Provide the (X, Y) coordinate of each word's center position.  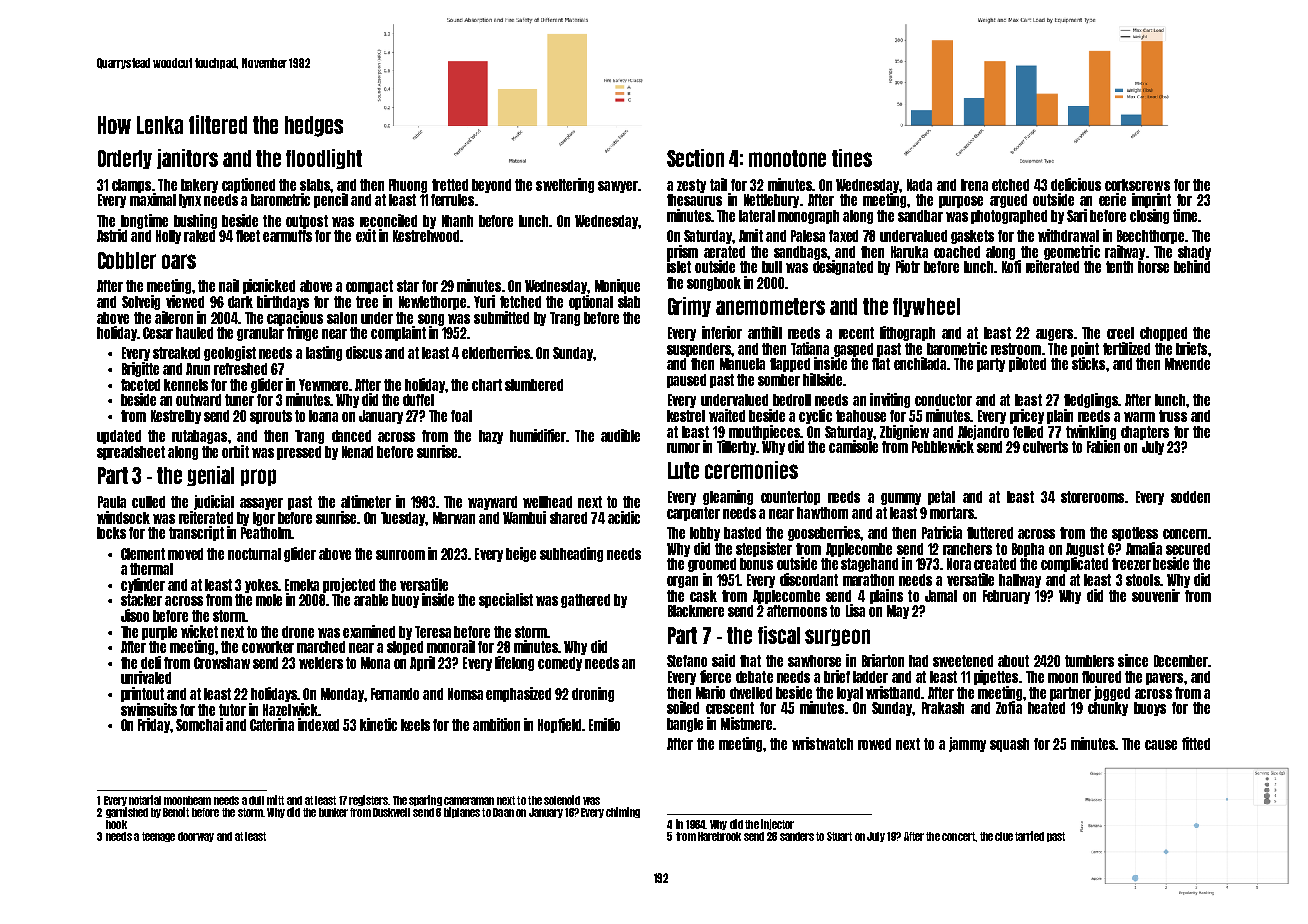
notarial (145, 800)
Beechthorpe (1150, 237)
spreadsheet (131, 453)
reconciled (388, 220)
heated (1046, 708)
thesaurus (694, 200)
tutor (232, 710)
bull (772, 267)
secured (1188, 549)
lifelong (514, 663)
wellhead (547, 502)
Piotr (908, 266)
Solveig (141, 302)
